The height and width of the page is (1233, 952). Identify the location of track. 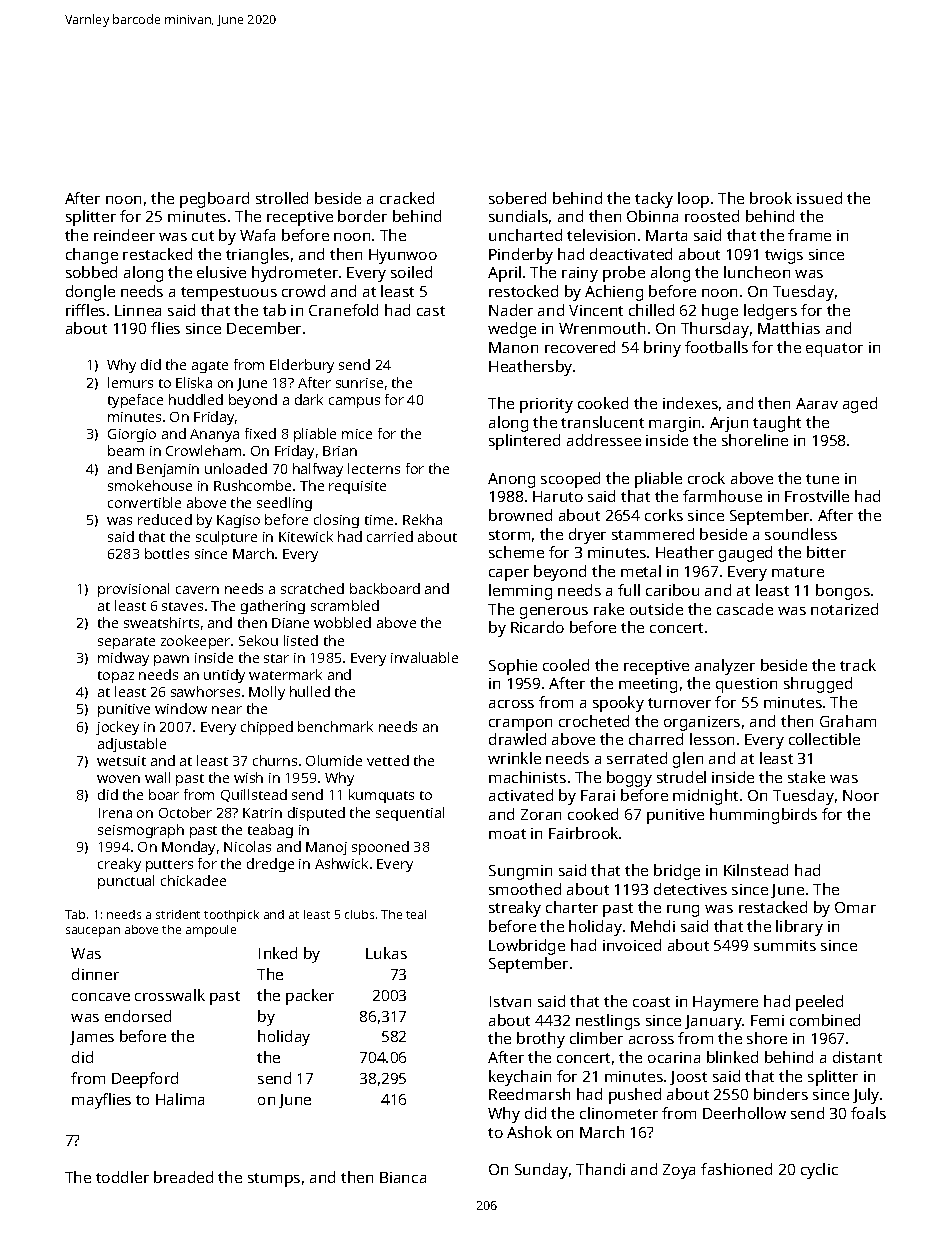
(858, 665).
